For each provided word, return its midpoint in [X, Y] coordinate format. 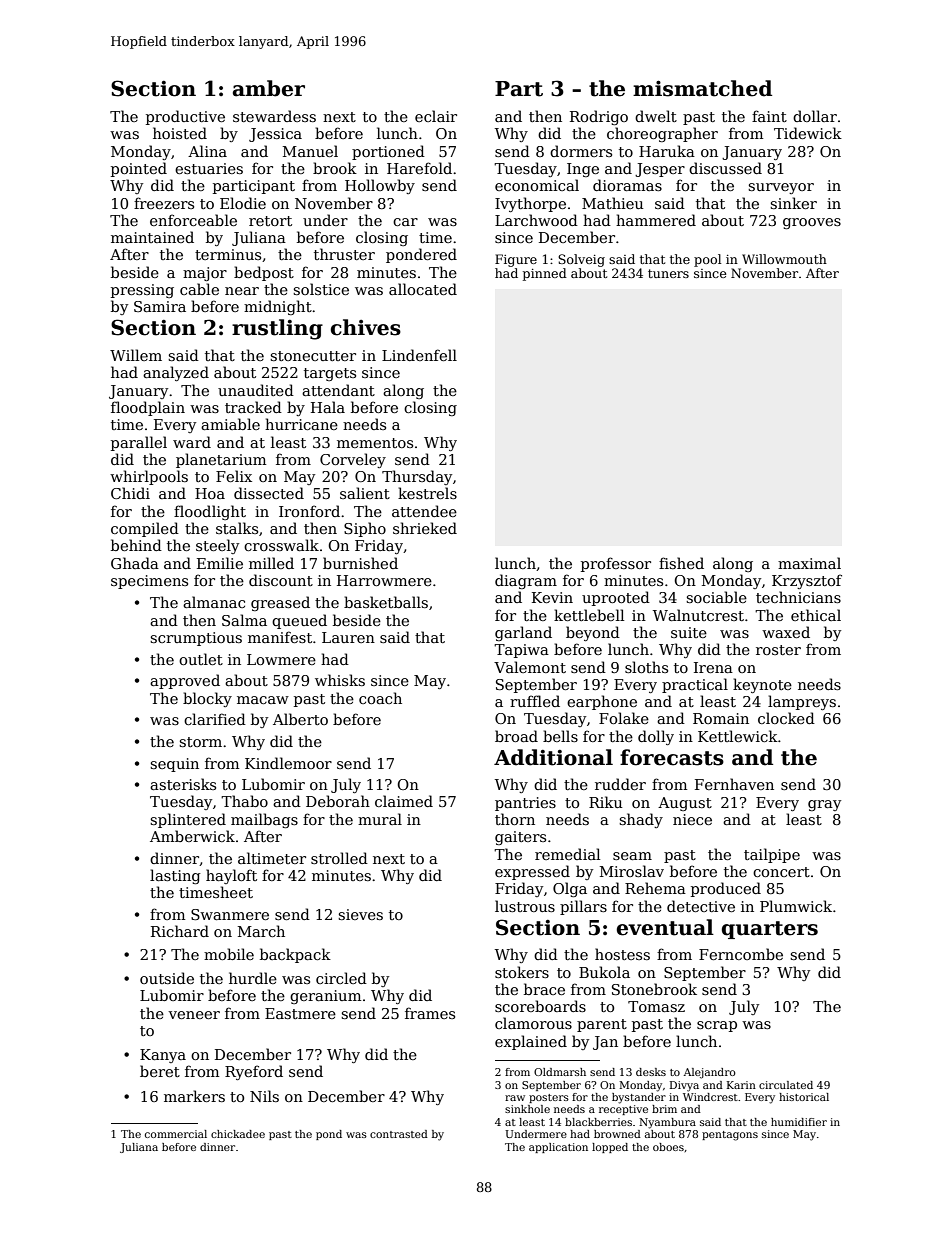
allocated [423, 289]
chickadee [238, 1134]
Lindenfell [419, 355]
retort [270, 221]
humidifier [799, 1122]
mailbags [264, 820]
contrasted [399, 1134]
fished [681, 563]
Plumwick [796, 906]
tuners [668, 273]
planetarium [221, 460]
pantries [525, 804]
